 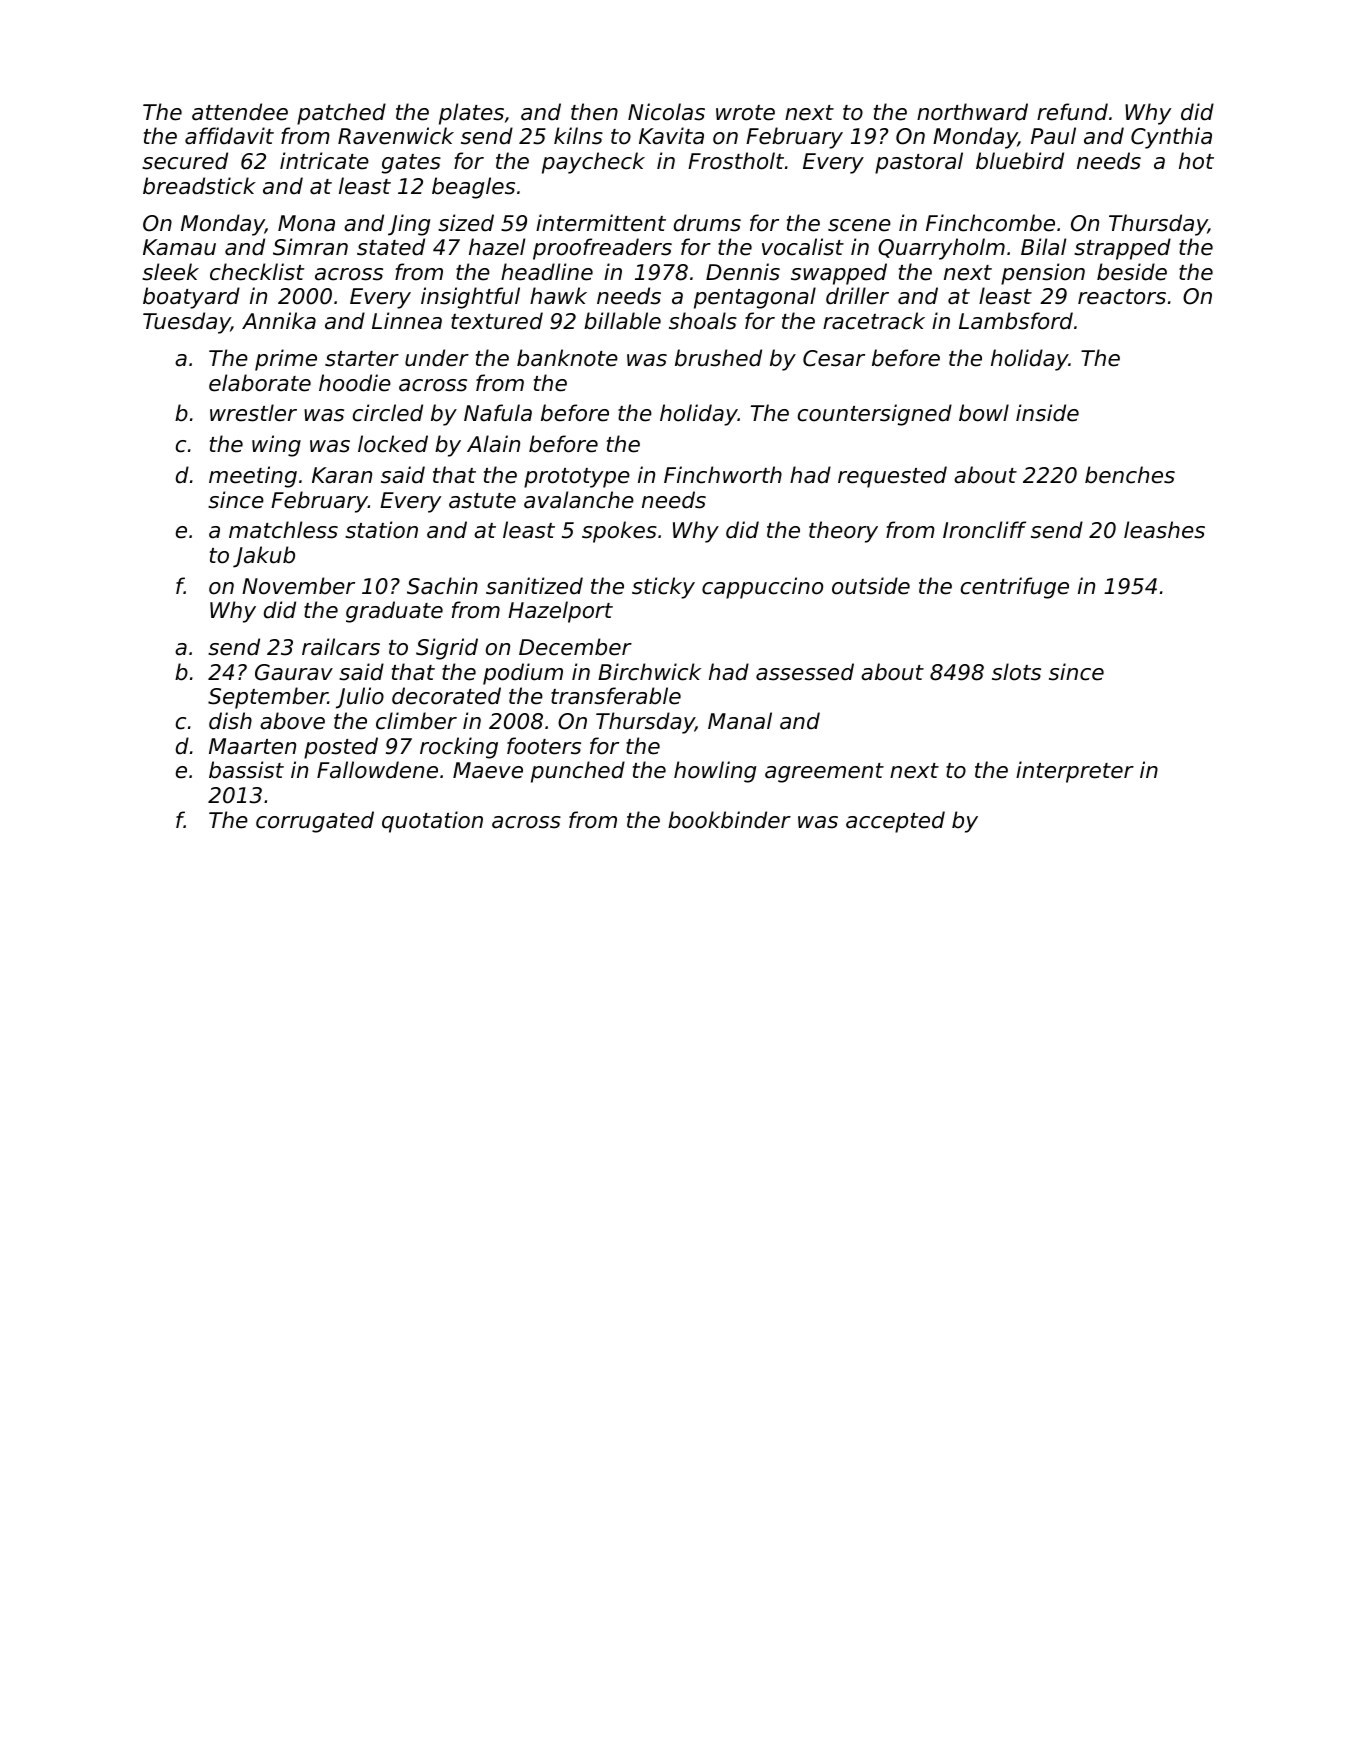 I want to click on assessed, so click(x=805, y=672).
